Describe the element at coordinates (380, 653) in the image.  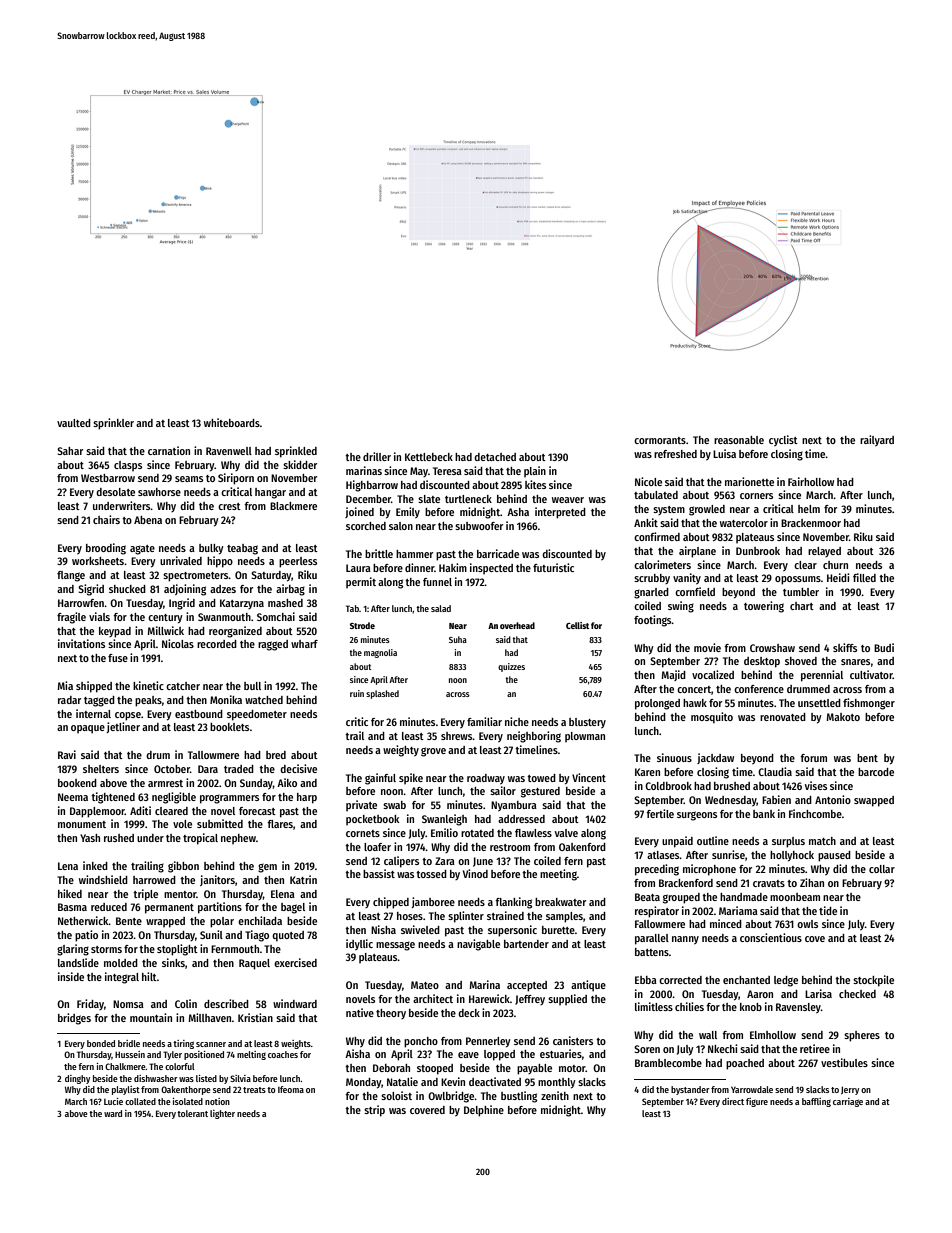
I see `magnolia` at that location.
